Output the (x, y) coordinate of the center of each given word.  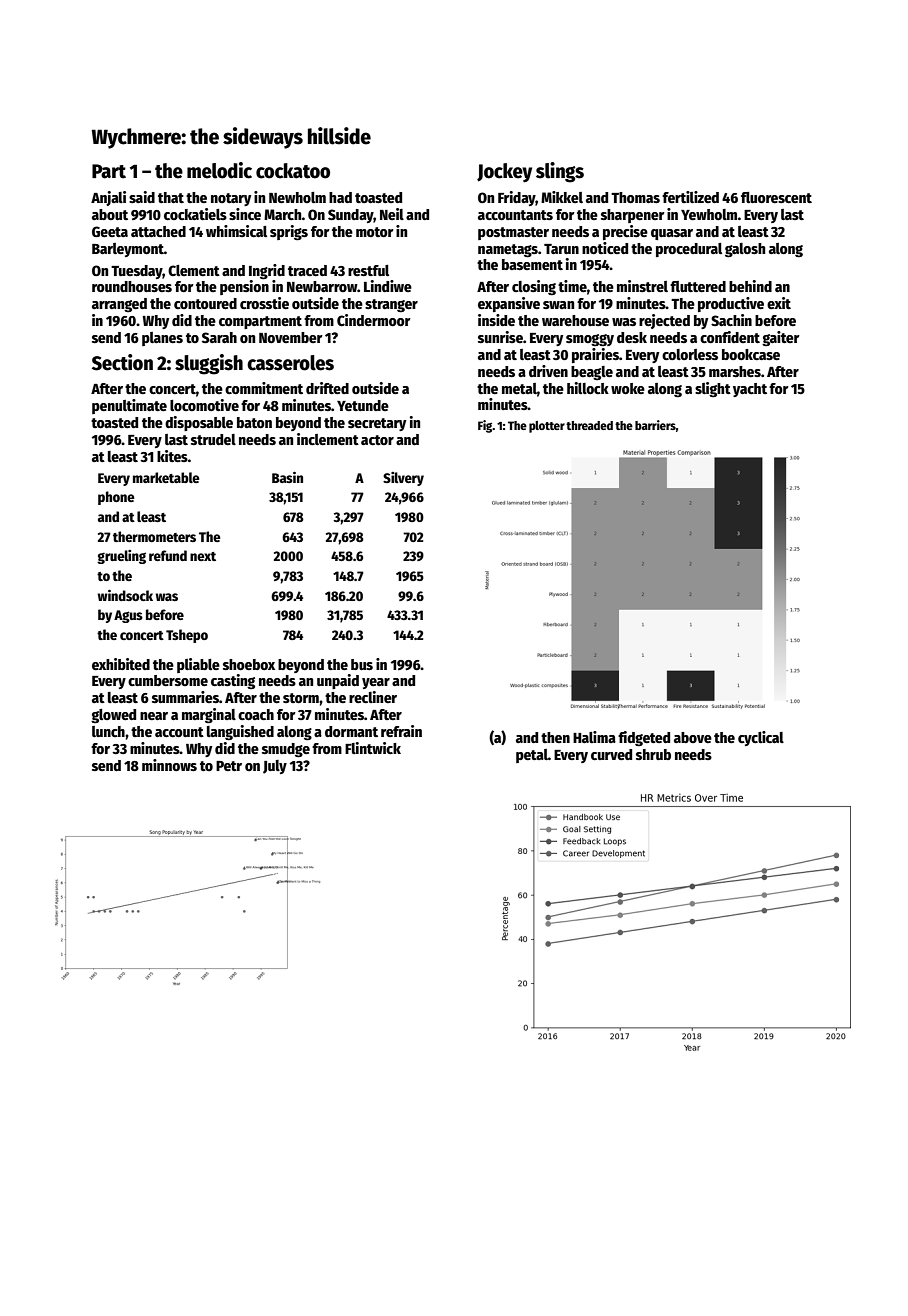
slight (713, 389)
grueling (121, 557)
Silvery (403, 479)
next (203, 556)
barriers (655, 425)
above (693, 737)
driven (548, 371)
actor (377, 440)
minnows (169, 765)
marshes (735, 371)
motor (375, 232)
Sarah (219, 337)
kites (172, 456)
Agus (128, 616)
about (110, 214)
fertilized (690, 197)
